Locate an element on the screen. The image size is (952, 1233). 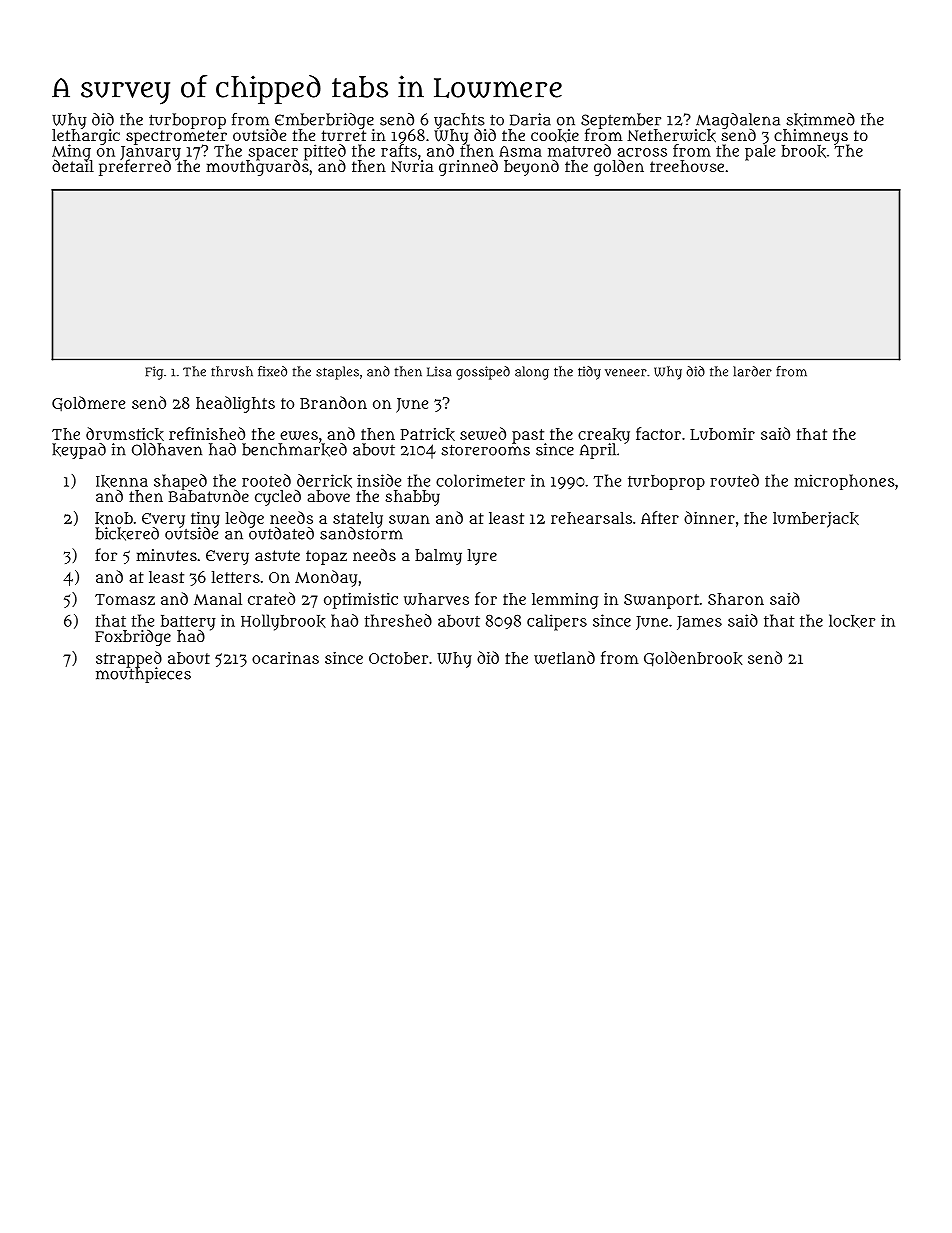
Lubomir is located at coordinates (722, 434).
